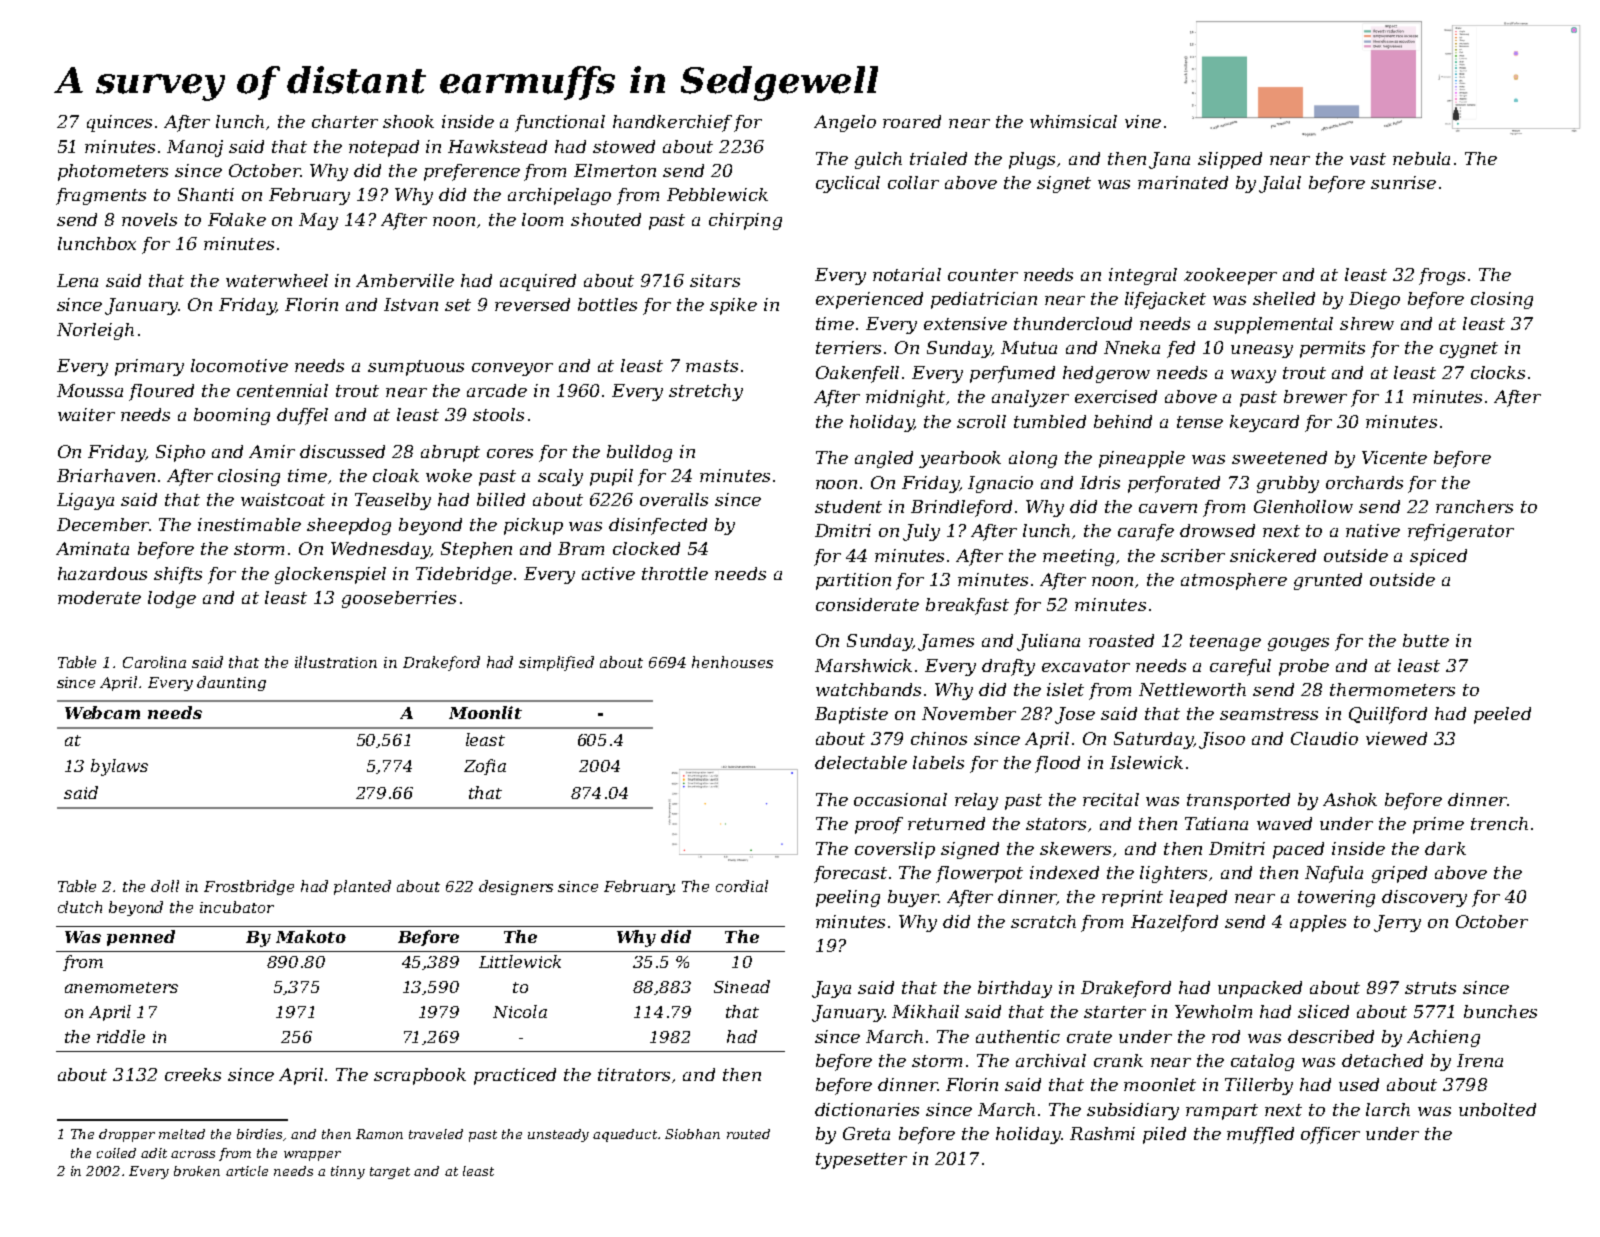 The image size is (1600, 1237). Describe the element at coordinates (556, 663) in the page. I see `simplified` at that location.
